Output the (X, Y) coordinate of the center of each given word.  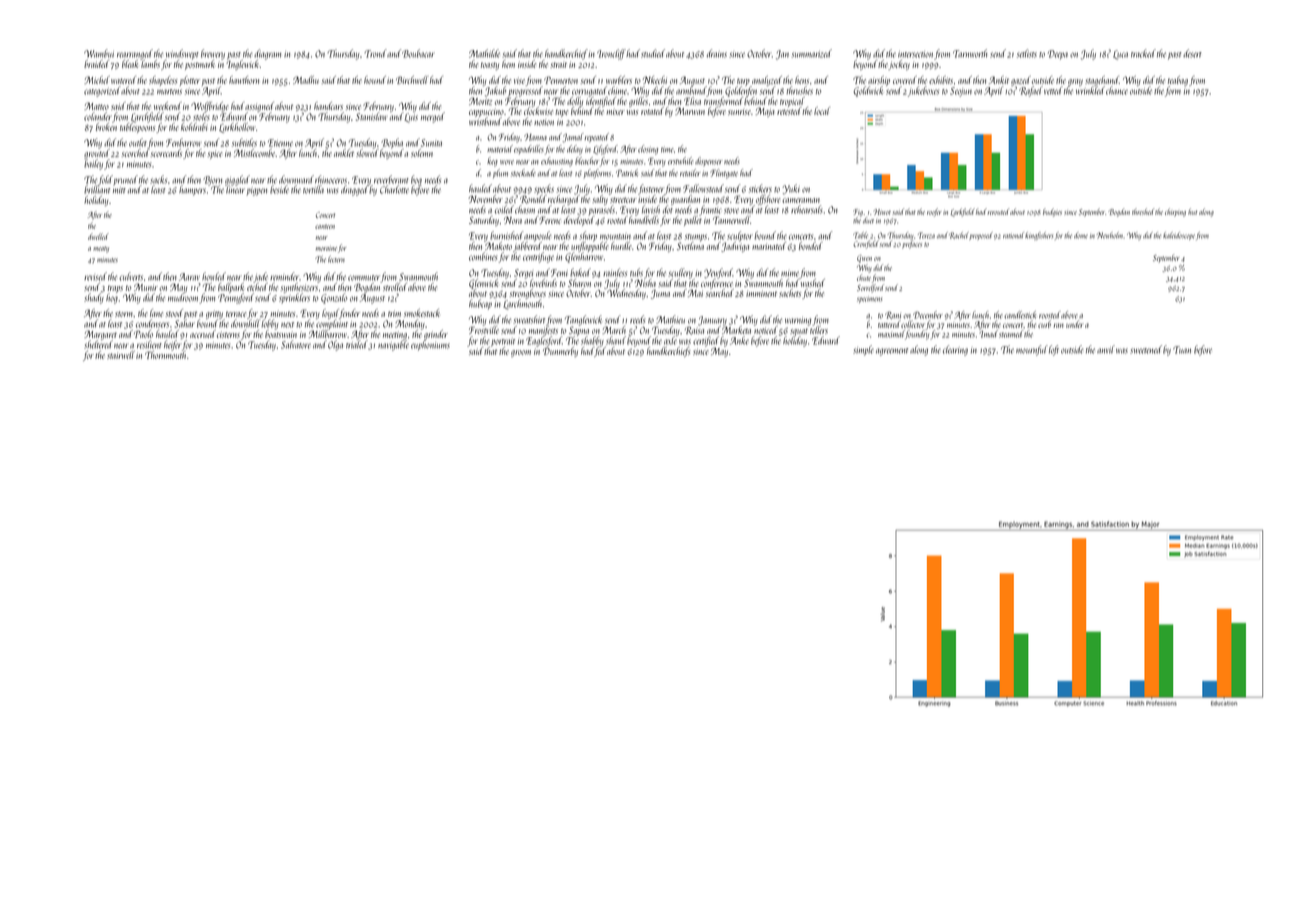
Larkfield (962, 212)
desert (1192, 53)
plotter (190, 81)
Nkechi (655, 80)
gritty (214, 315)
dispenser (708, 161)
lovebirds (543, 283)
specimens (869, 300)
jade (260, 277)
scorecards (166, 153)
